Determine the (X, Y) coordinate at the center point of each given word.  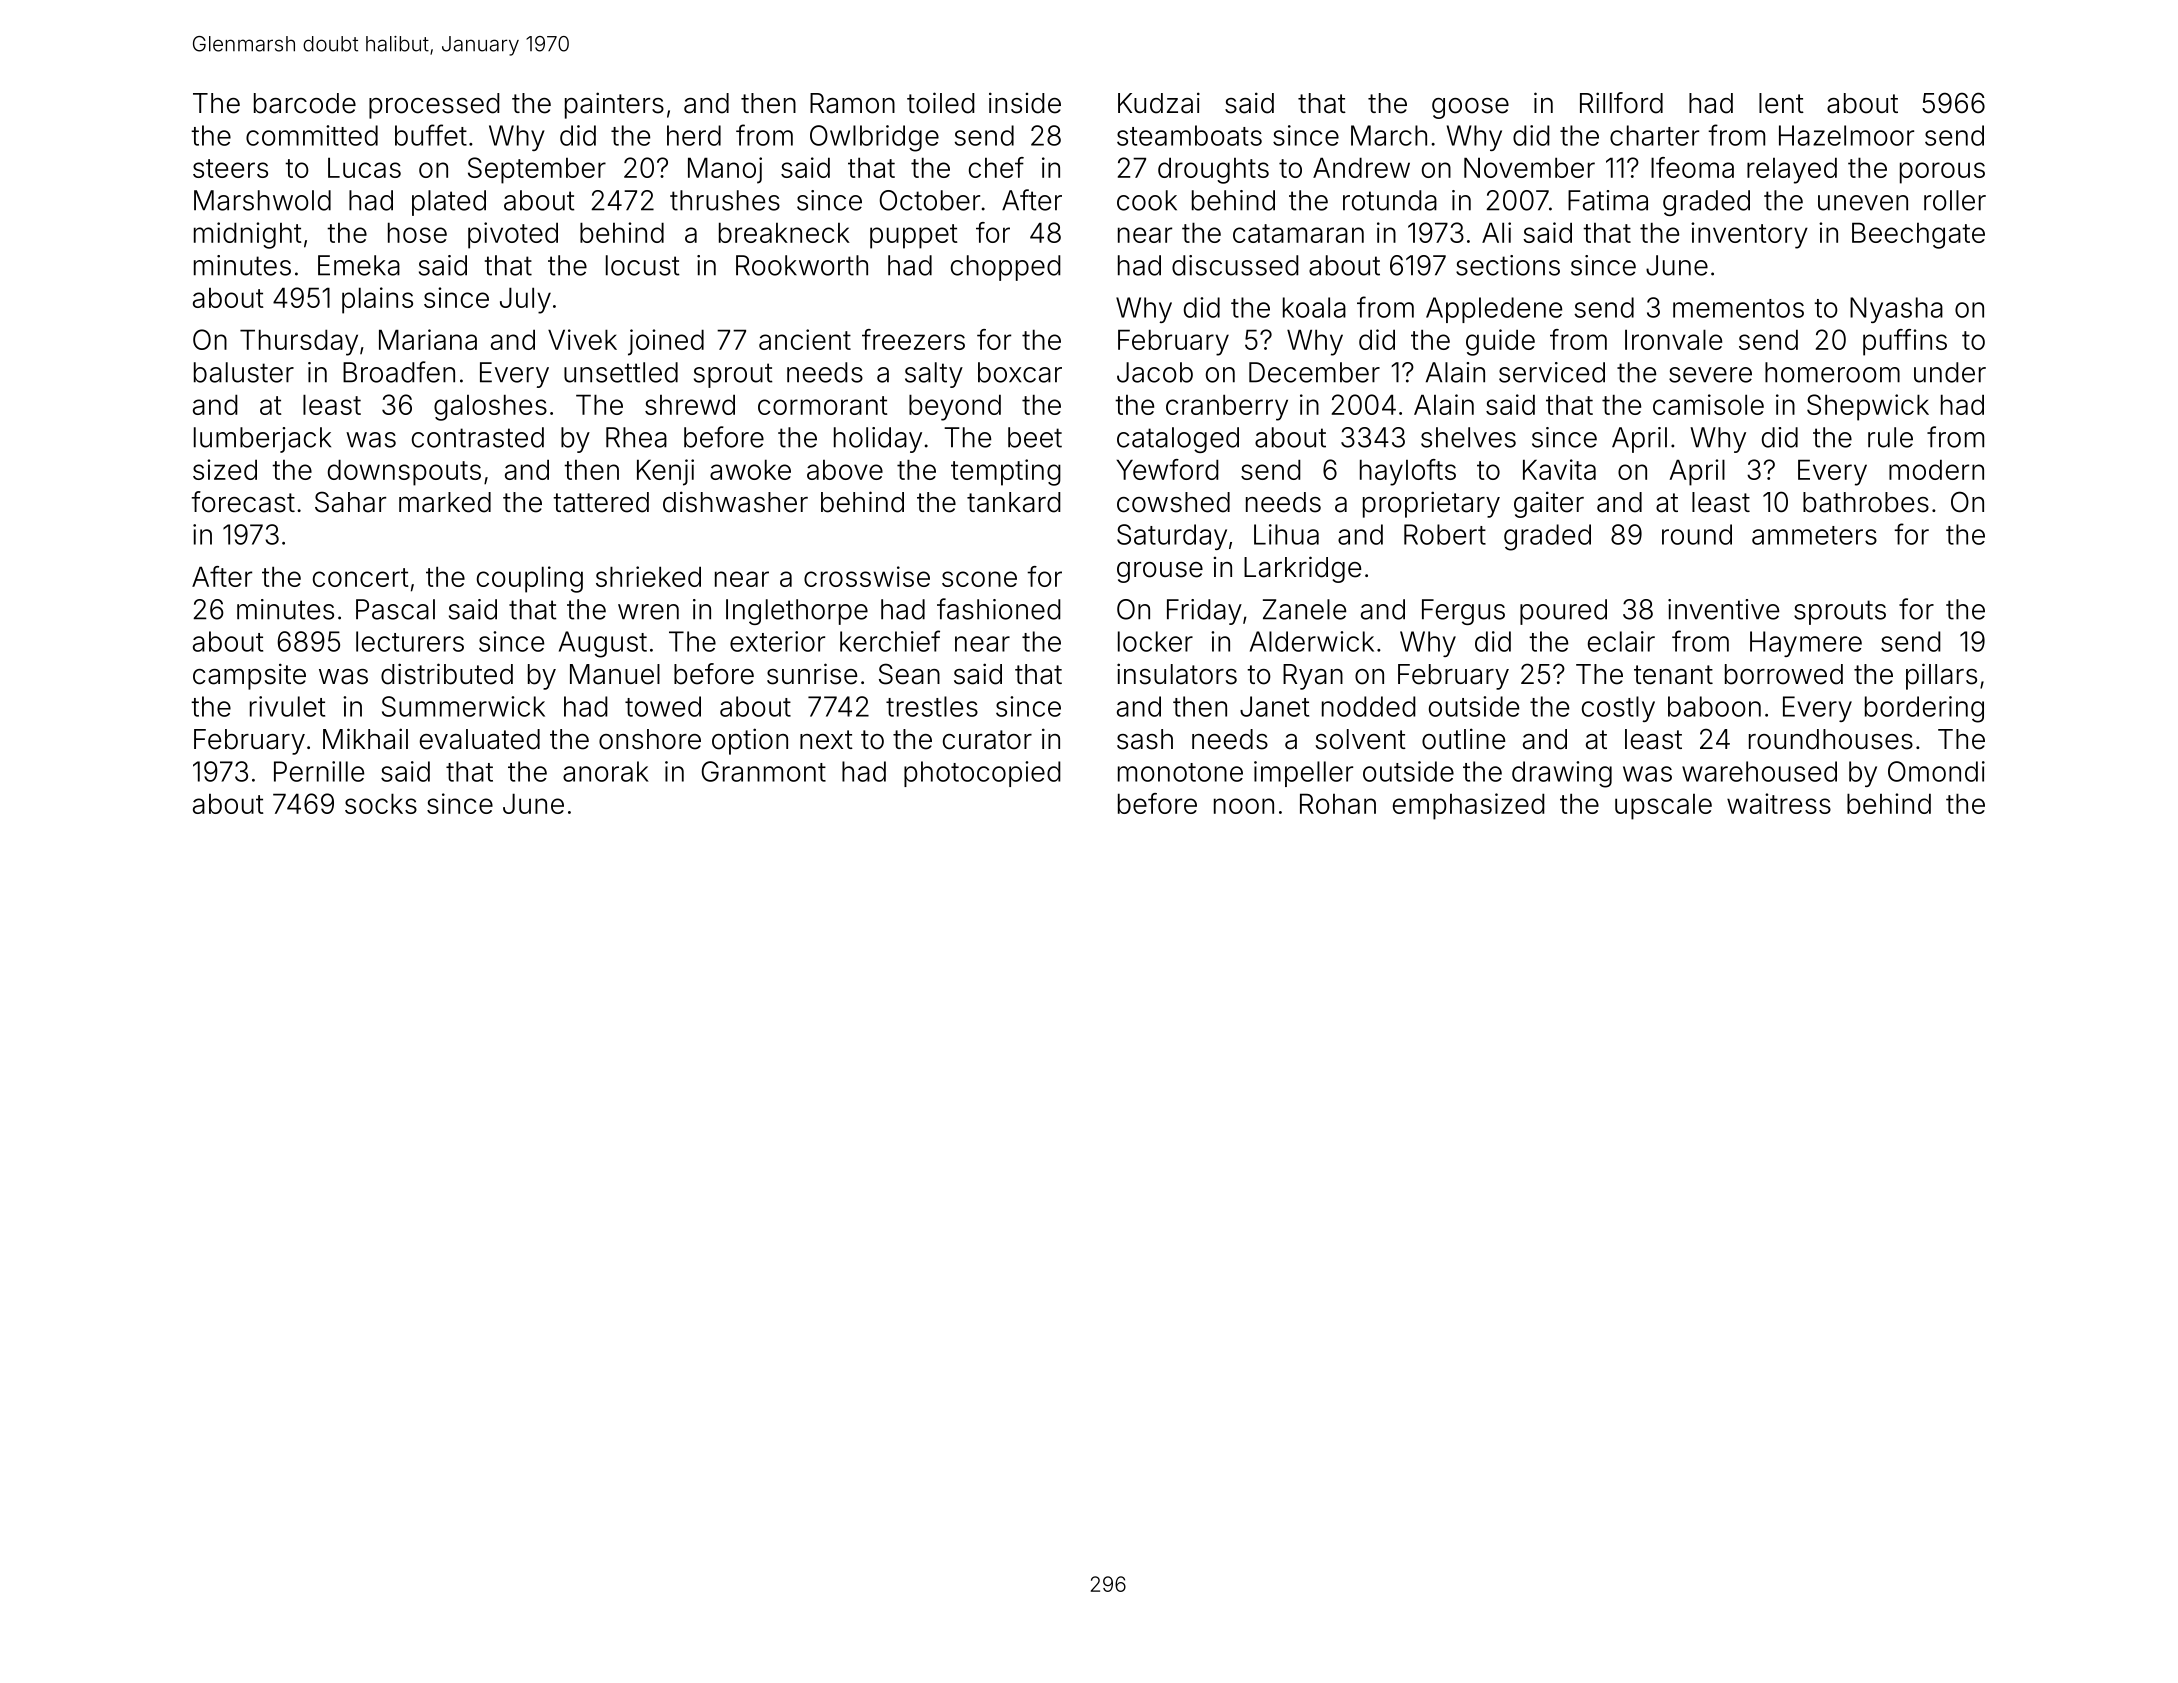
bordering (1924, 709)
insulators (1177, 674)
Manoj (725, 170)
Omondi (1936, 771)
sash (1145, 739)
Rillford (1621, 103)
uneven (1863, 203)
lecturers (410, 641)
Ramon (852, 103)
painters (614, 105)
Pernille (319, 771)
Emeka (359, 265)
